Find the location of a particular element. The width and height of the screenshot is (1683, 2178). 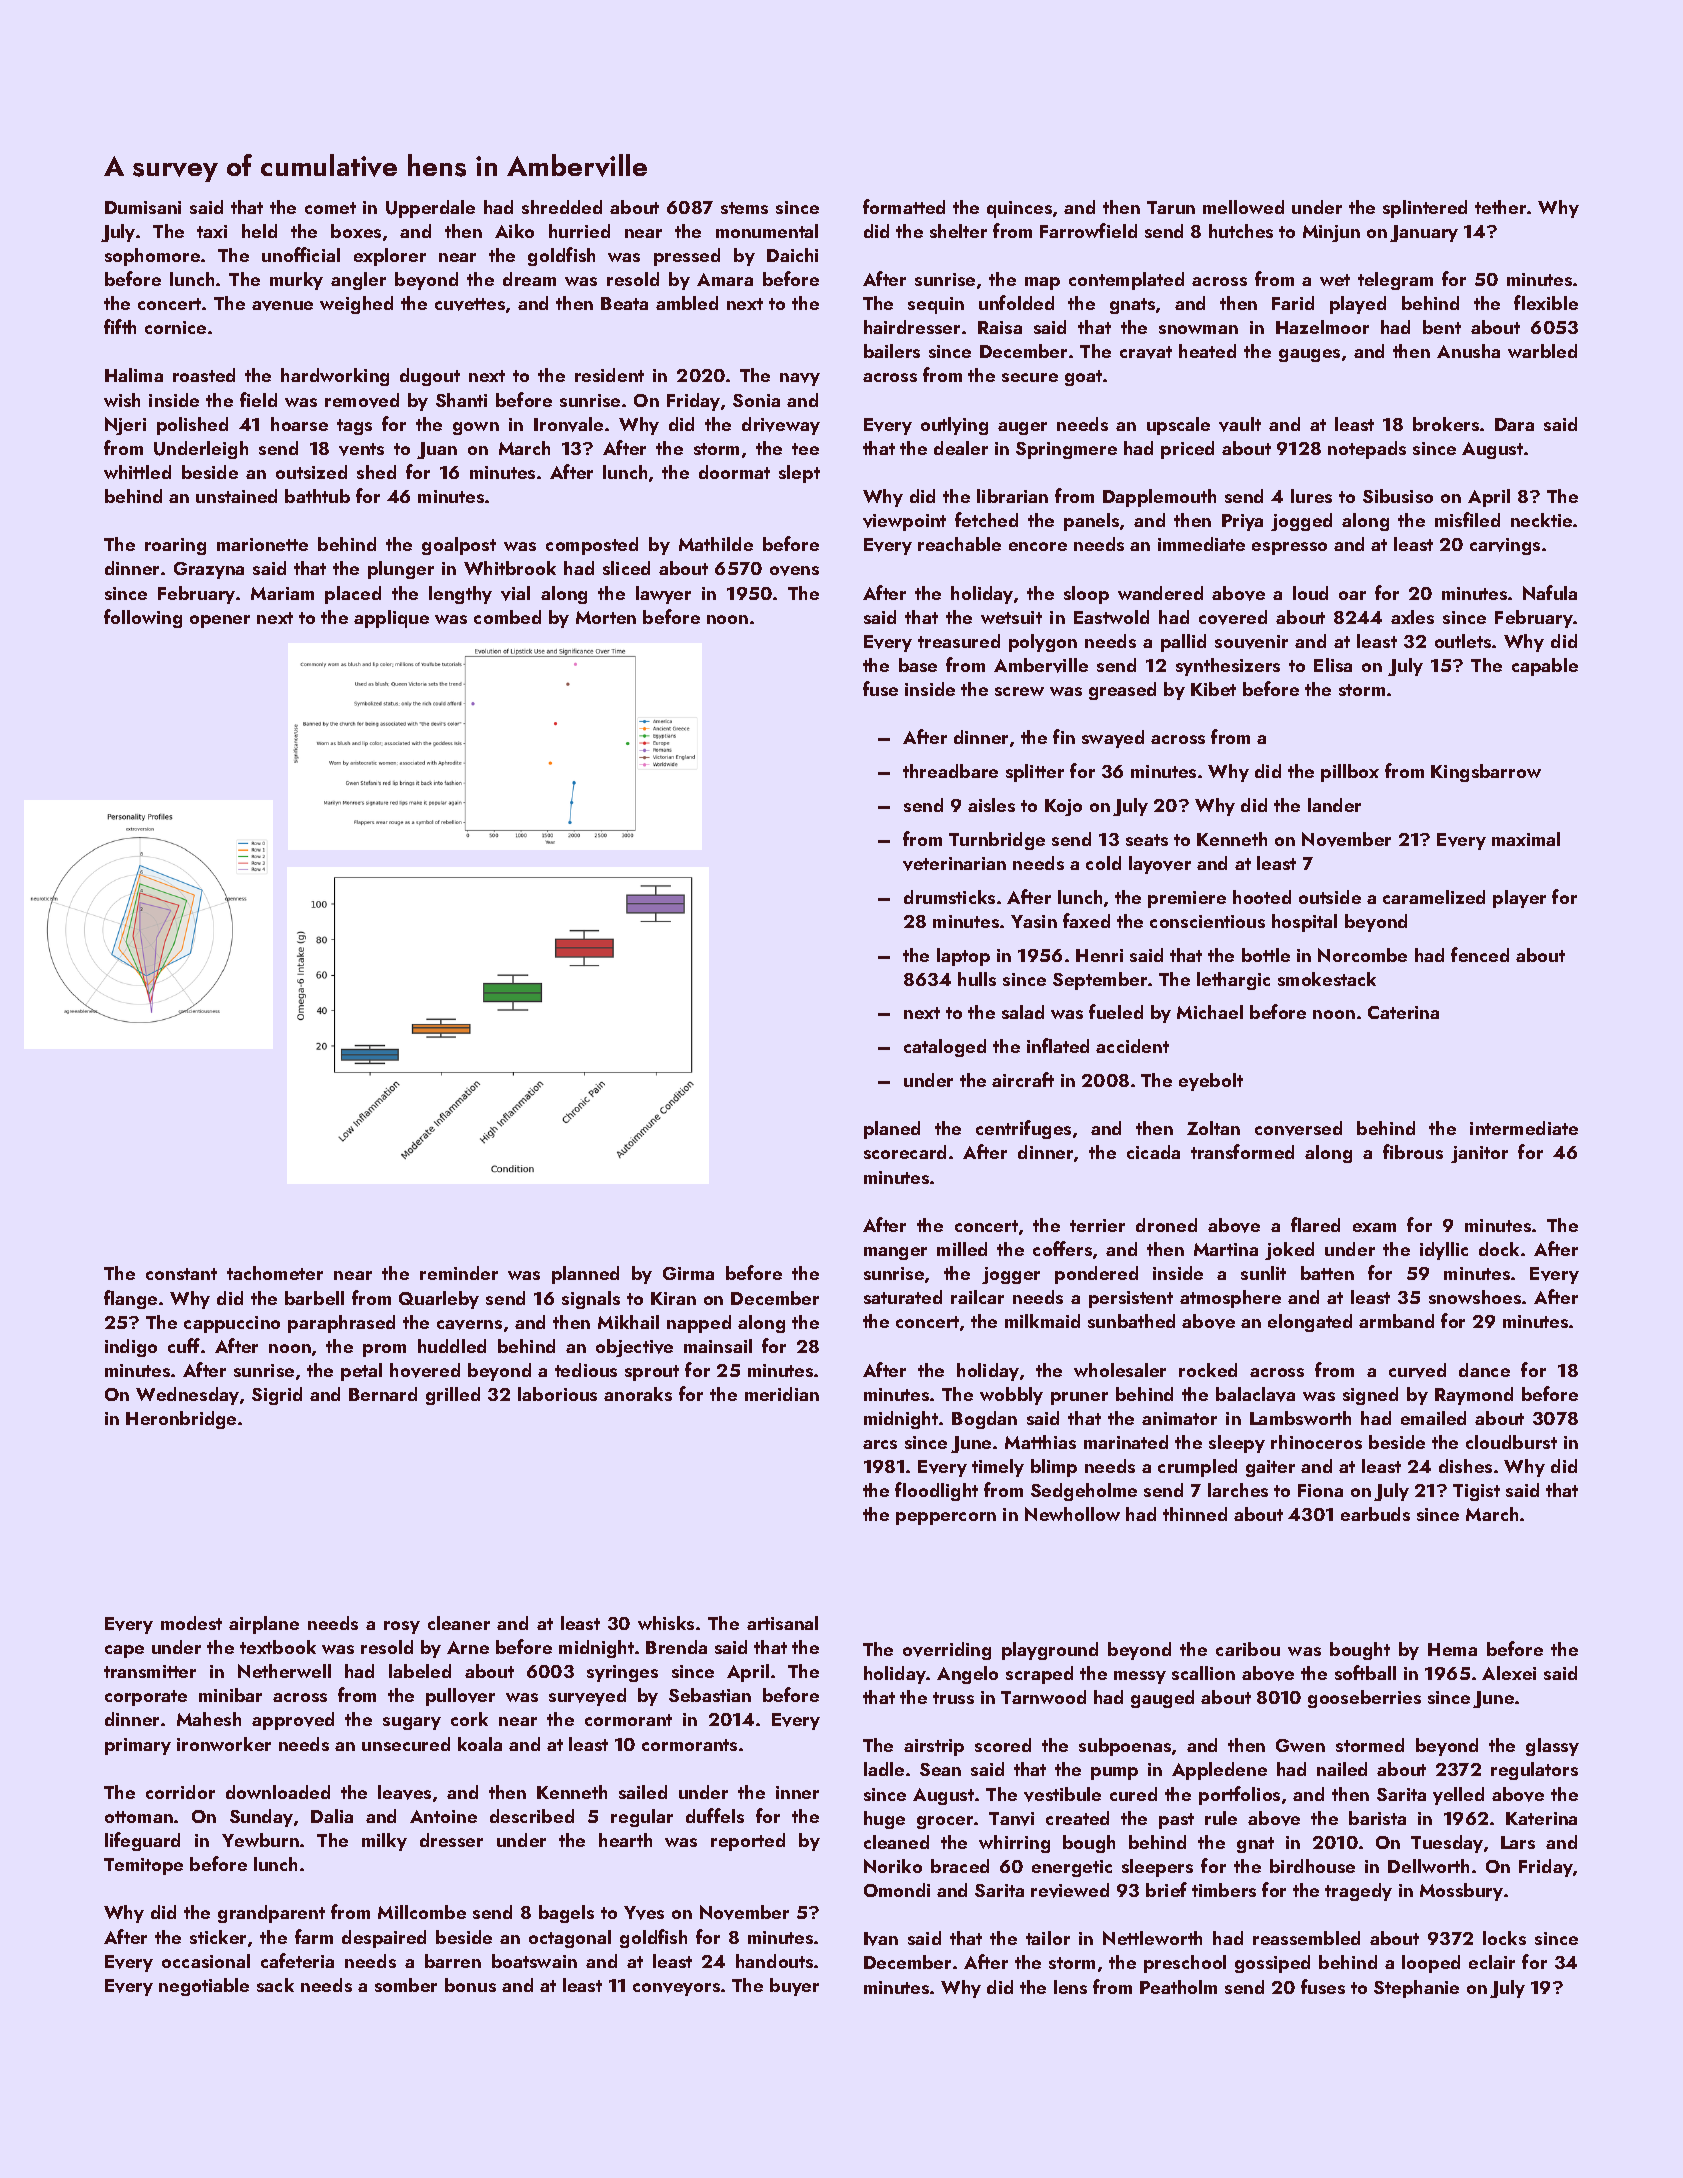

splitter is located at coordinates (1035, 773).
